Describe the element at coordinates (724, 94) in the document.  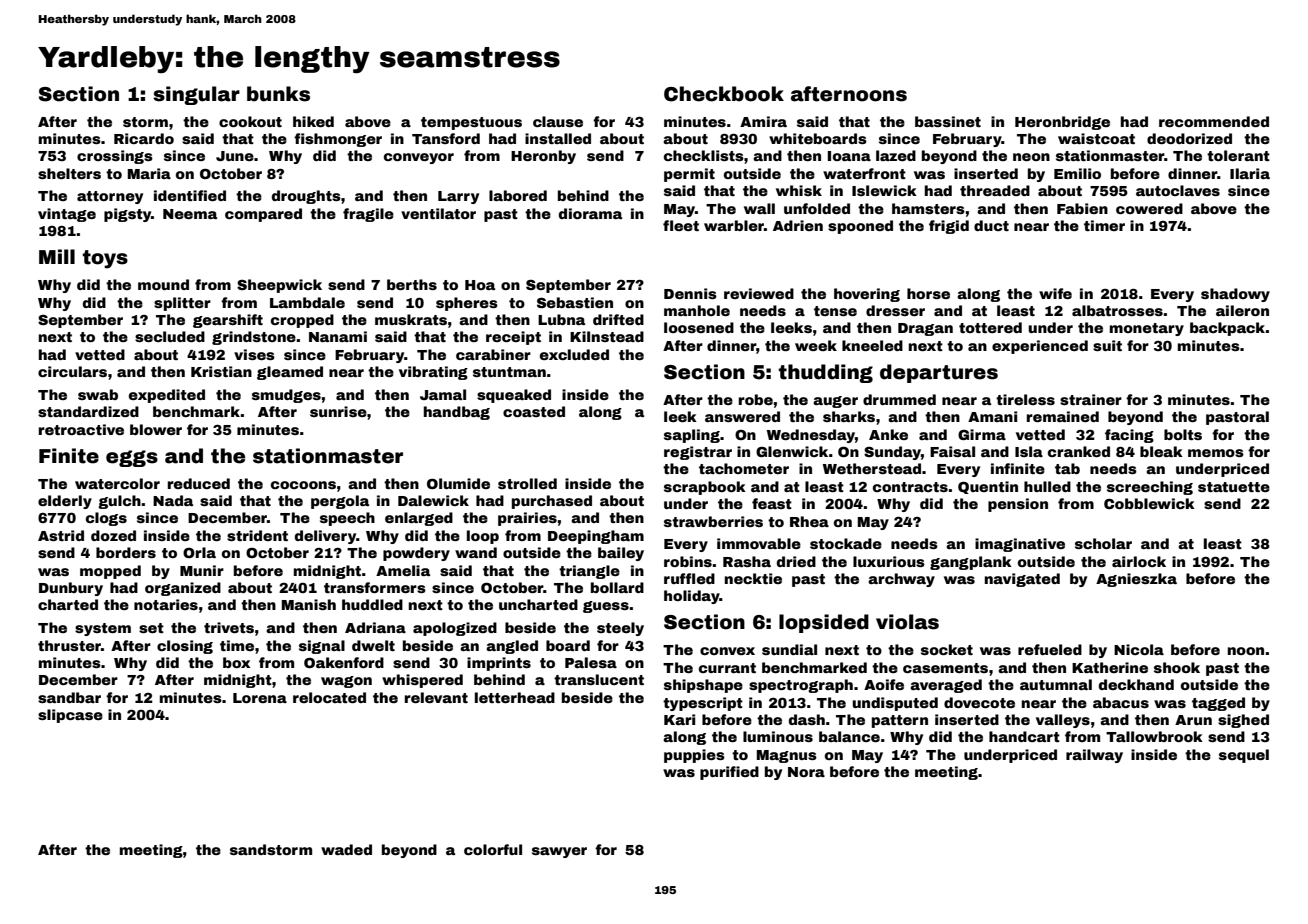
I see `Checkbook` at that location.
